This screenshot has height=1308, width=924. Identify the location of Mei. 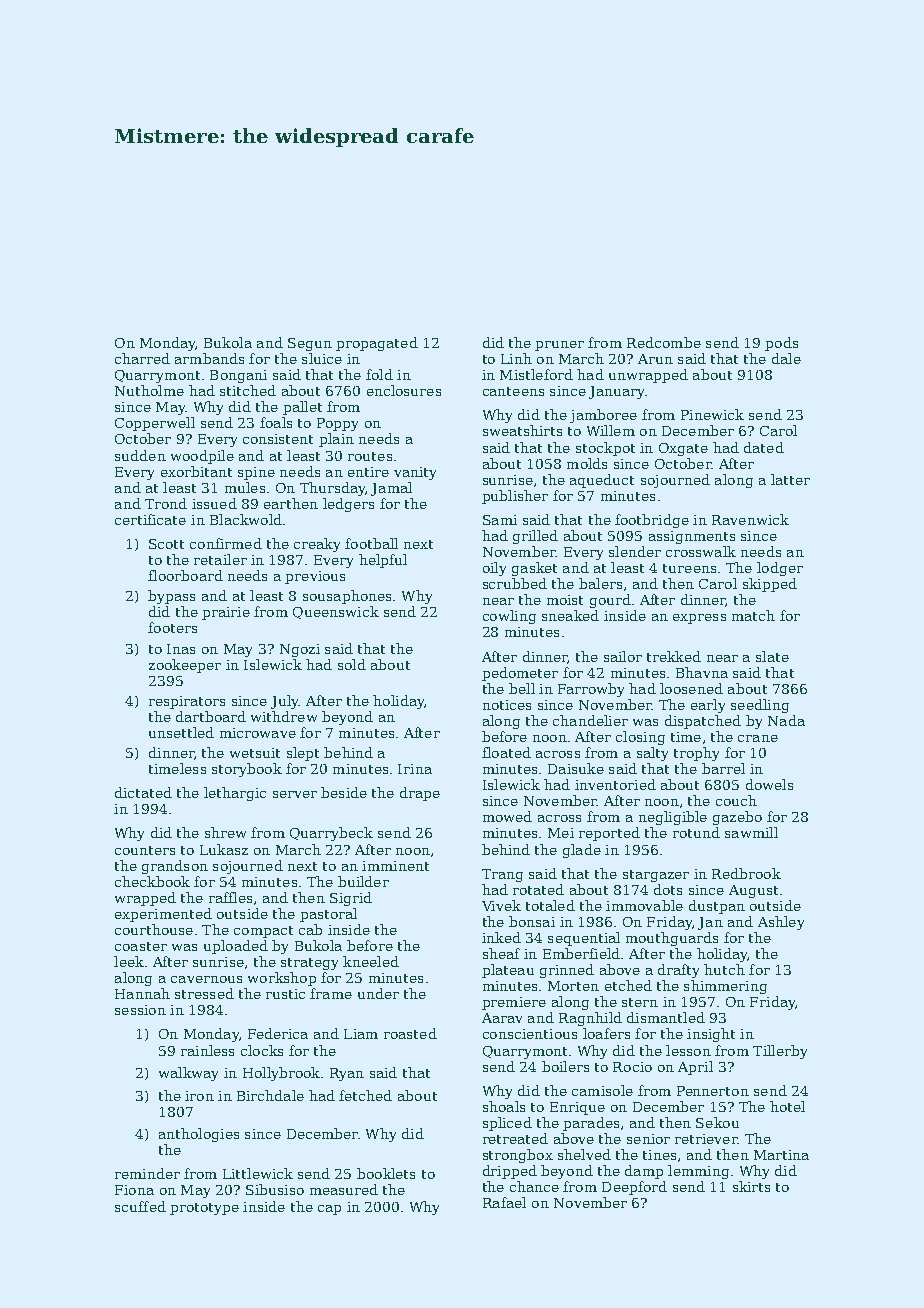
(561, 833).
